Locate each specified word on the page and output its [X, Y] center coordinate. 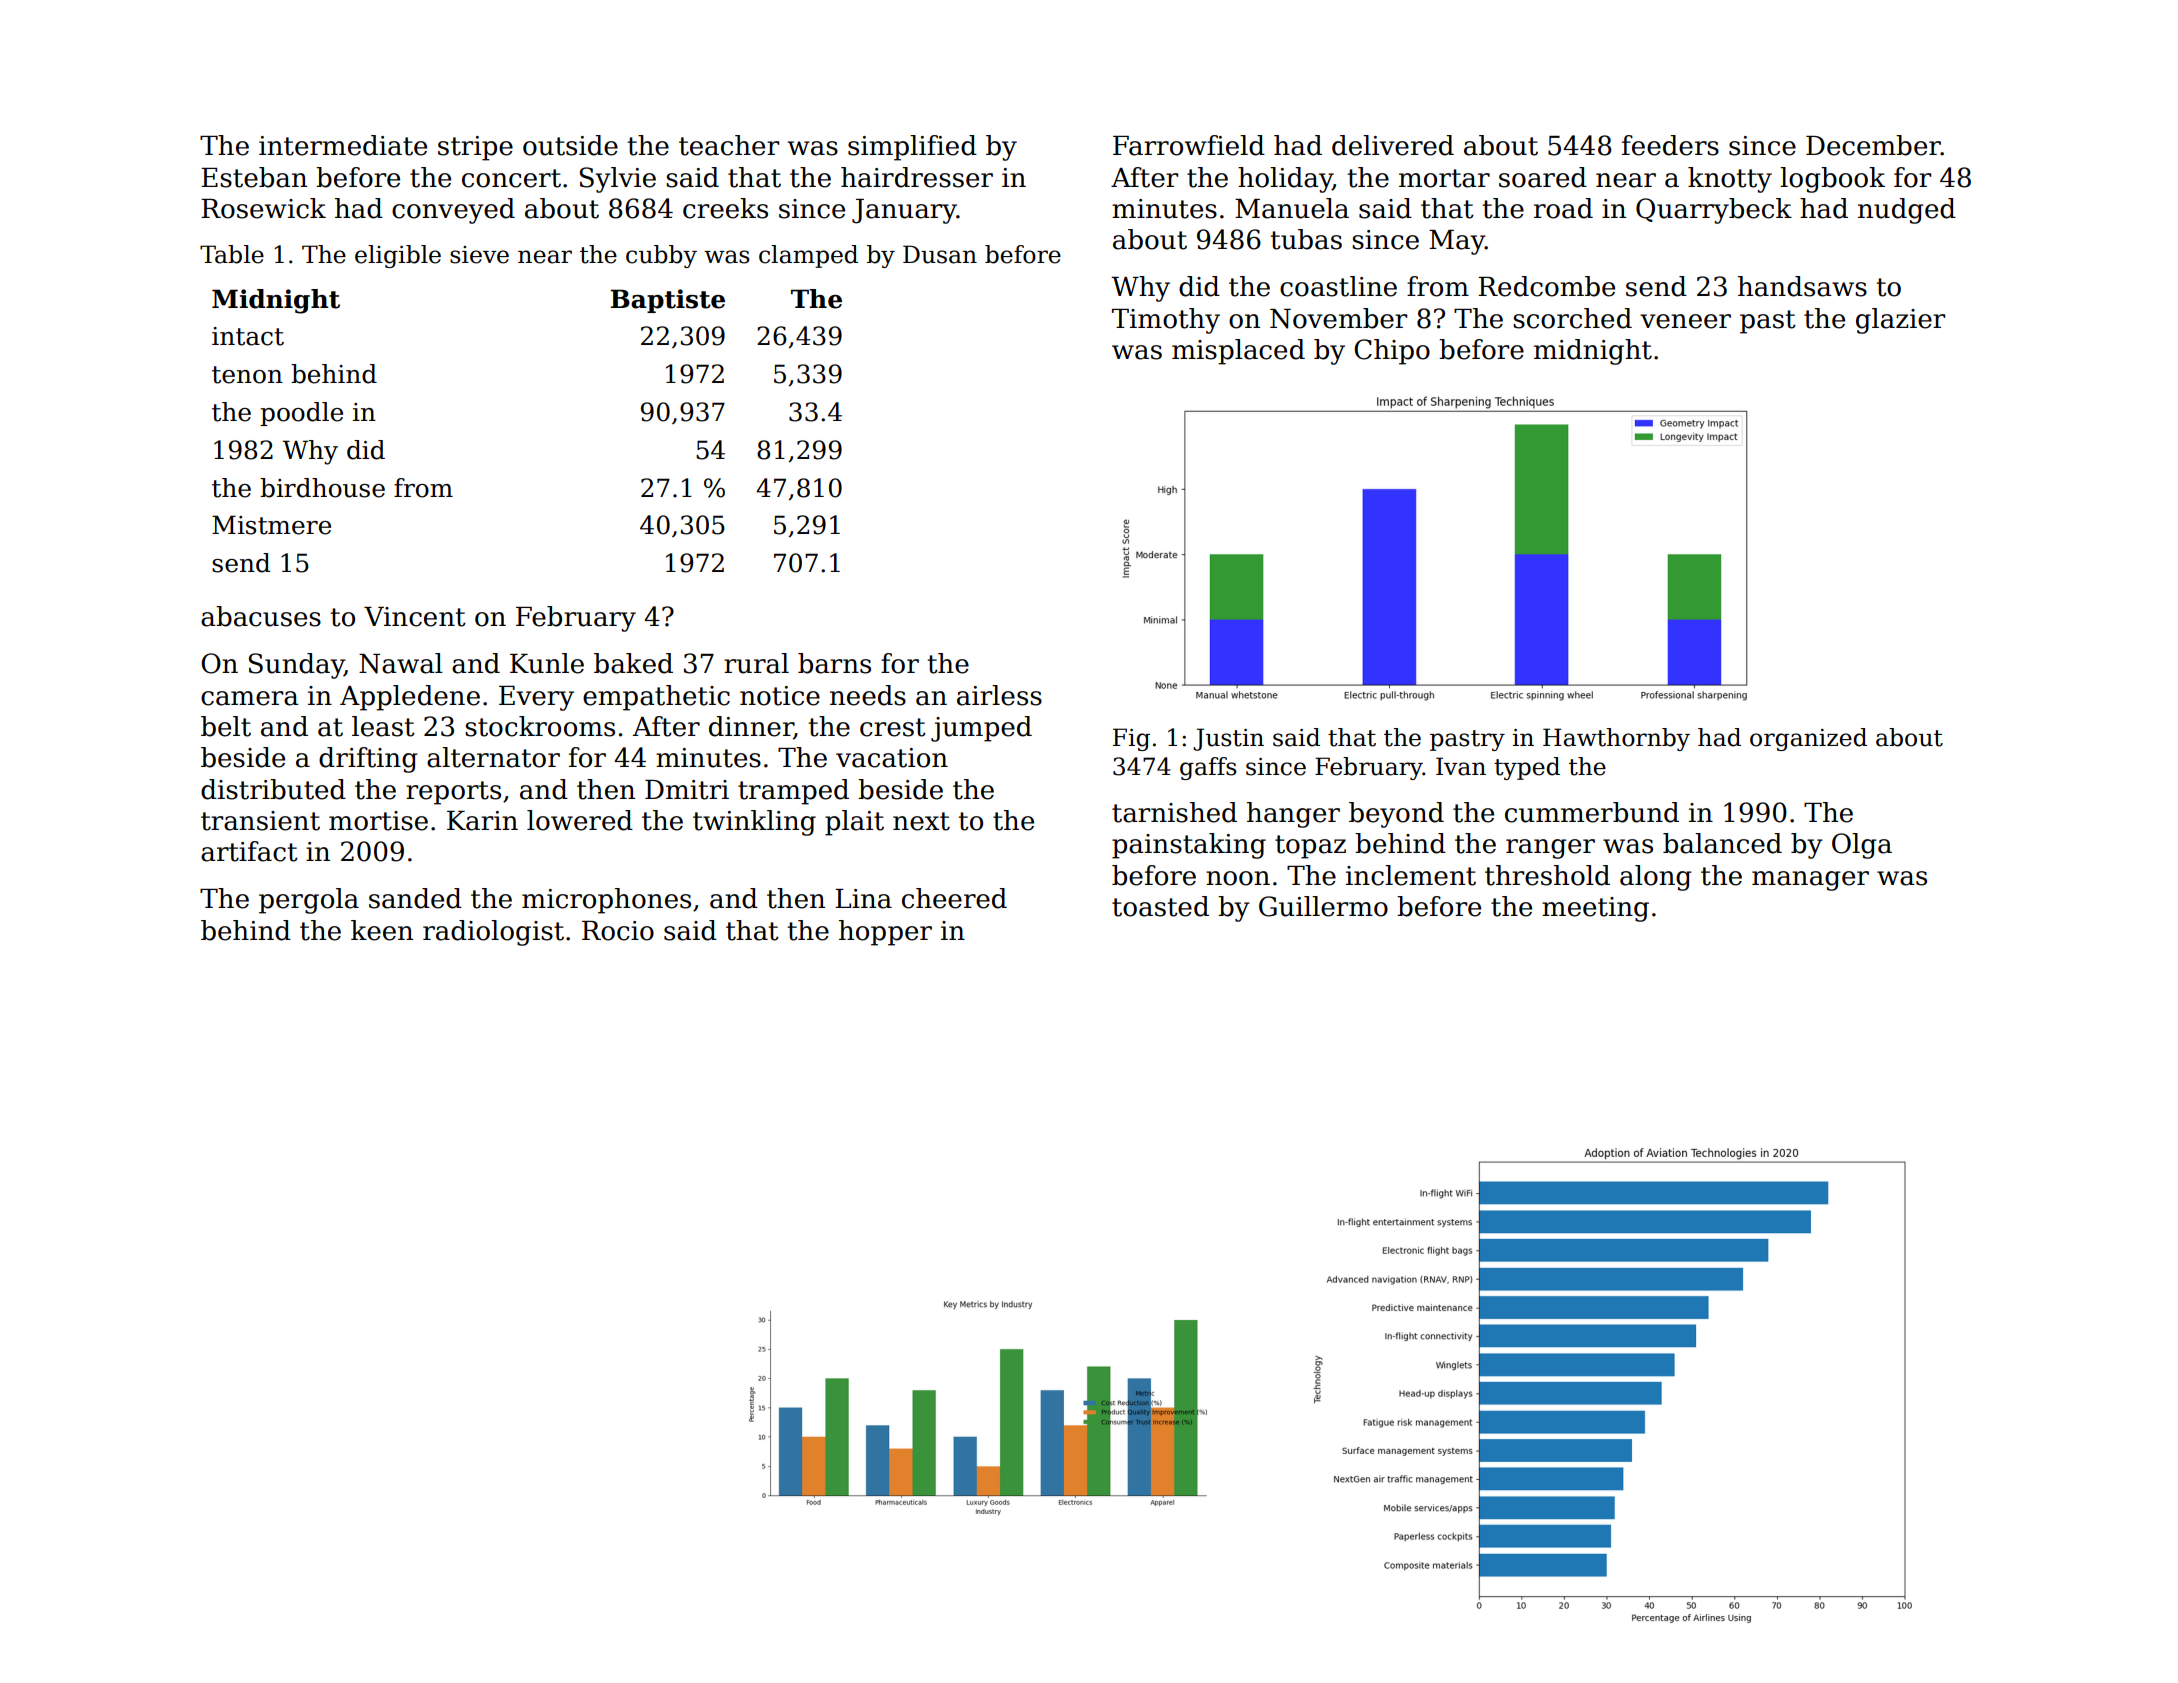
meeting [1595, 909]
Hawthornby [1616, 739]
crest [893, 727]
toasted [1160, 906]
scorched [1572, 318]
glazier [1900, 321]
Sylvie [618, 180]
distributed [273, 789]
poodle [301, 414]
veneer [1685, 321]
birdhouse [322, 488]
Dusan [940, 254]
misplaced [1238, 352]
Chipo [1392, 352]
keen [382, 930]
